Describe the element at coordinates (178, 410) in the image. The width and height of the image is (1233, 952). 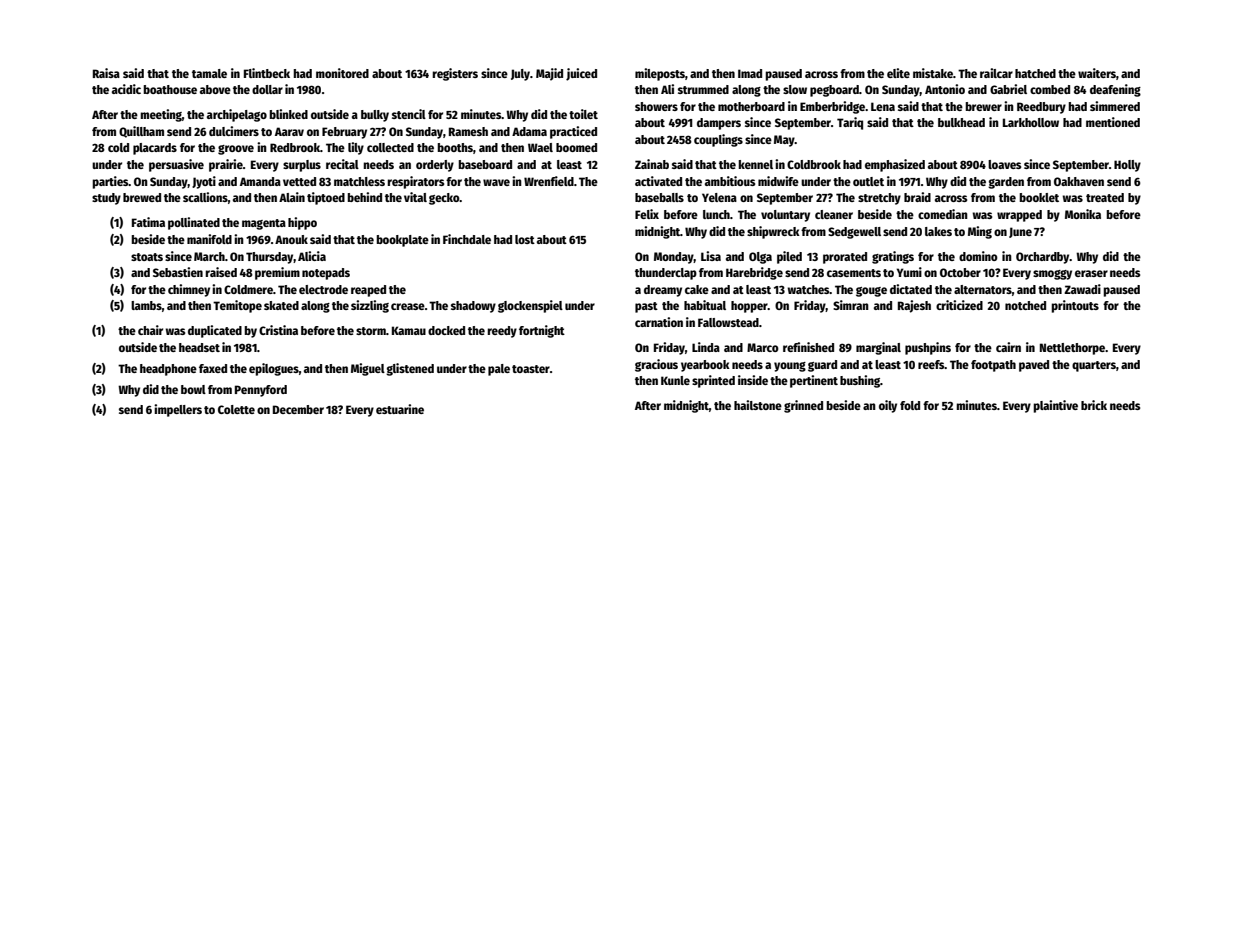
I see `impellers` at that location.
